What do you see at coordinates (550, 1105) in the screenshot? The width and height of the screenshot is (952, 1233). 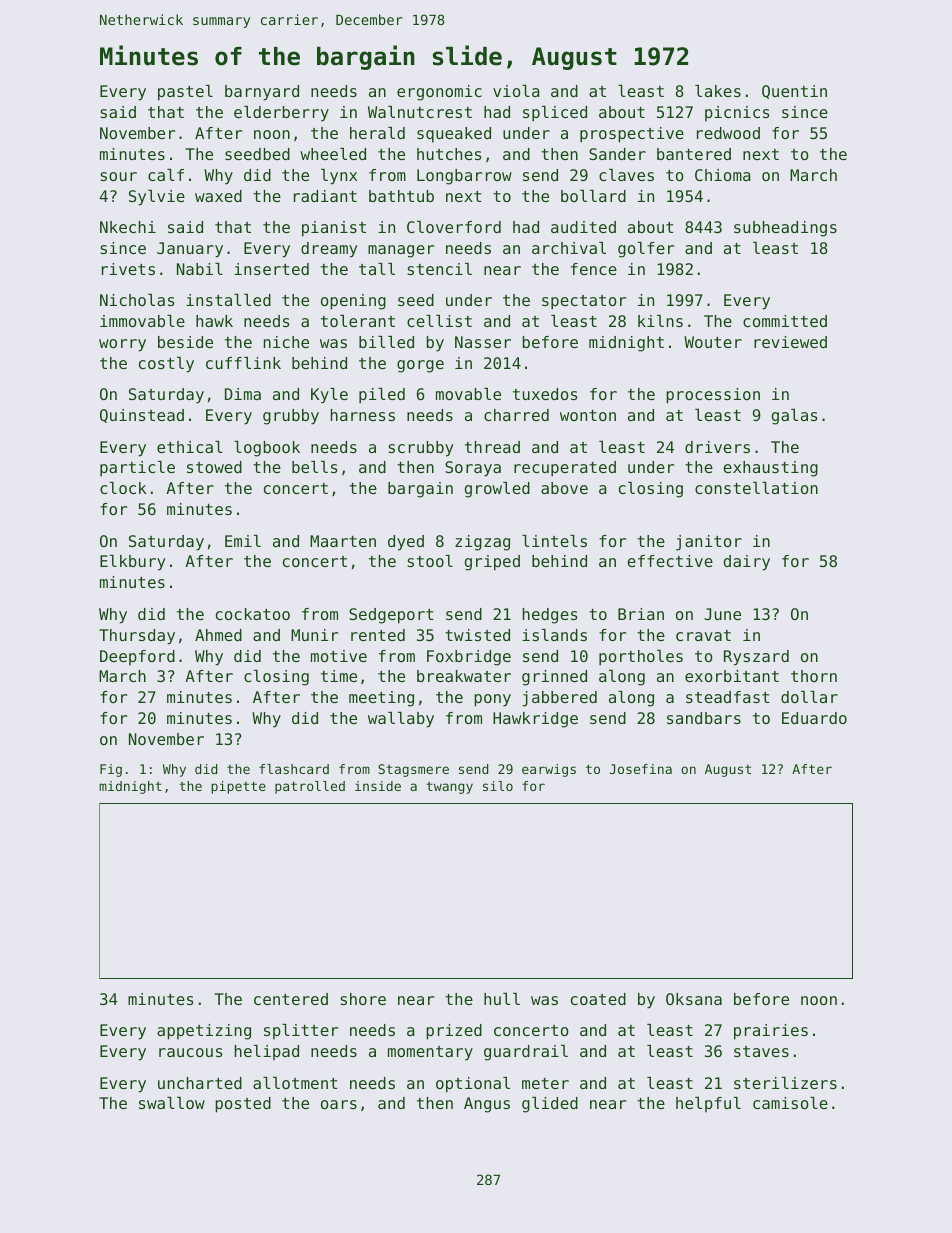 I see `glided` at bounding box center [550, 1105].
